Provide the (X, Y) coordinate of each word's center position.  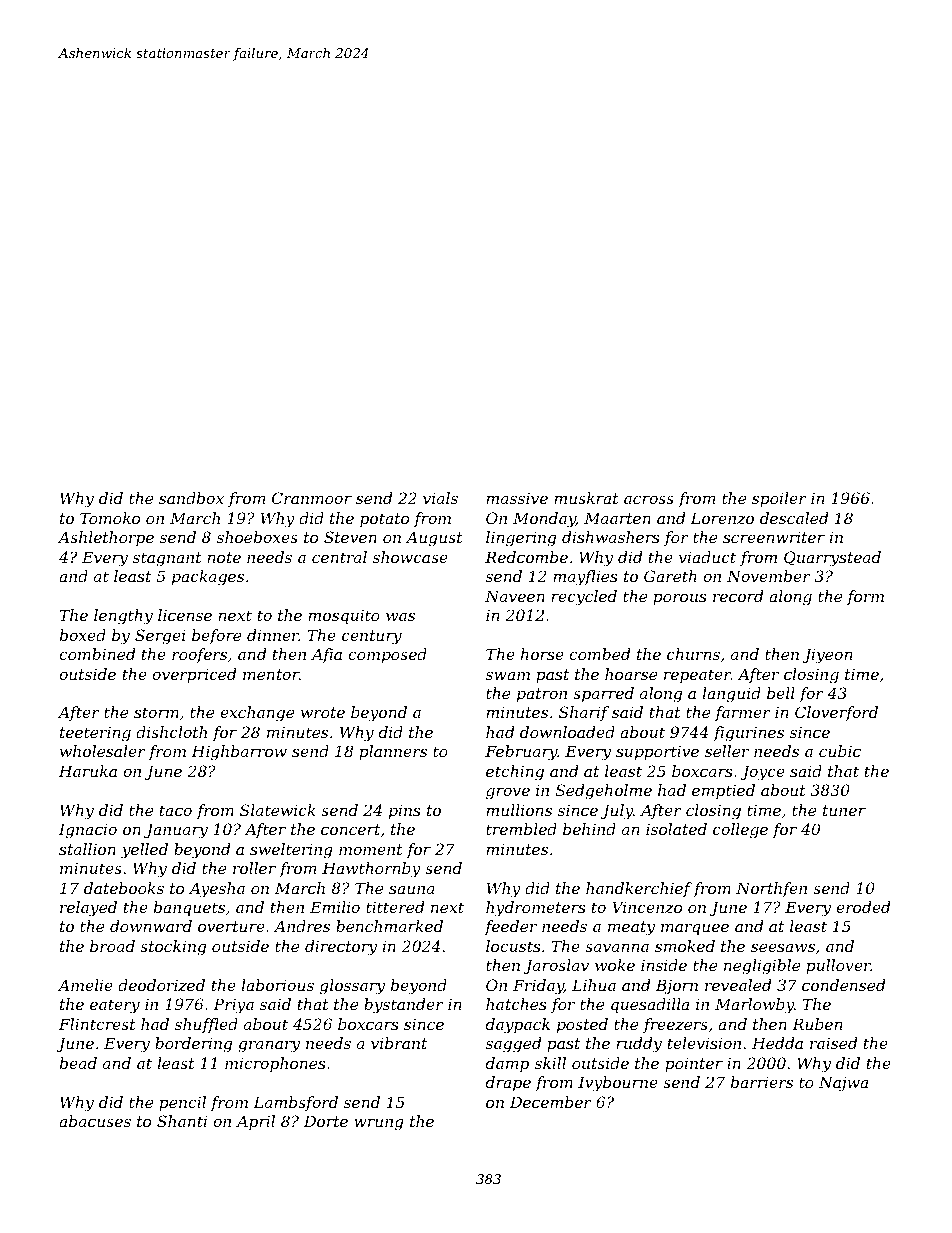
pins (405, 811)
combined (97, 654)
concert (350, 829)
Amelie (85, 985)
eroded (863, 907)
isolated (676, 829)
